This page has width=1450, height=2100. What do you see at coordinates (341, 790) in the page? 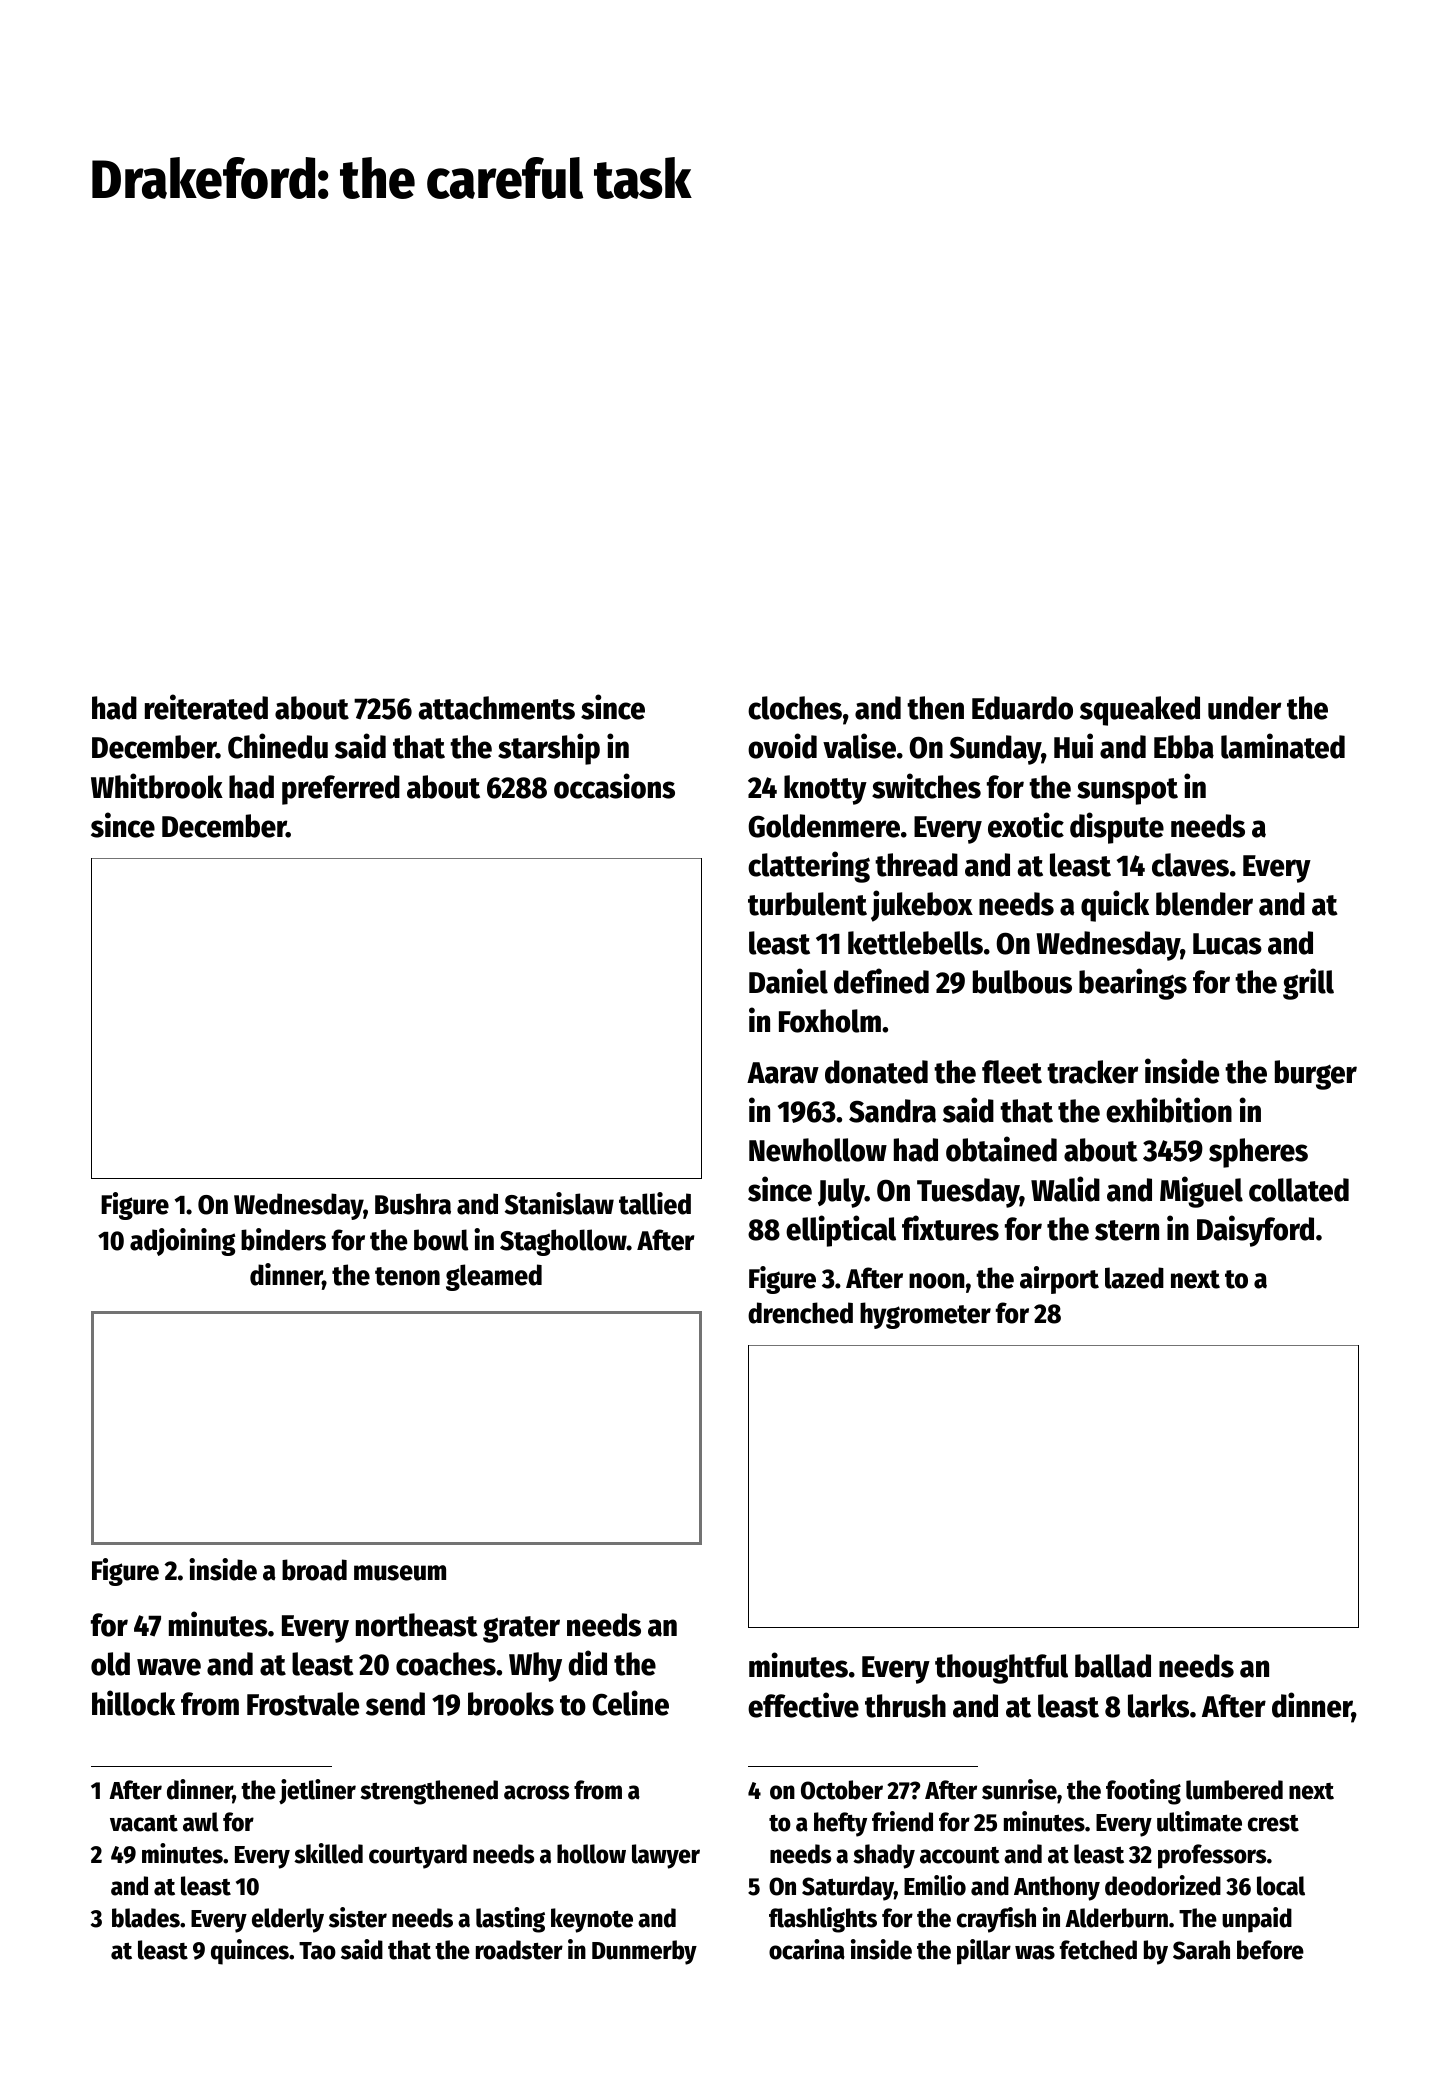
I see `preferred` at bounding box center [341, 790].
